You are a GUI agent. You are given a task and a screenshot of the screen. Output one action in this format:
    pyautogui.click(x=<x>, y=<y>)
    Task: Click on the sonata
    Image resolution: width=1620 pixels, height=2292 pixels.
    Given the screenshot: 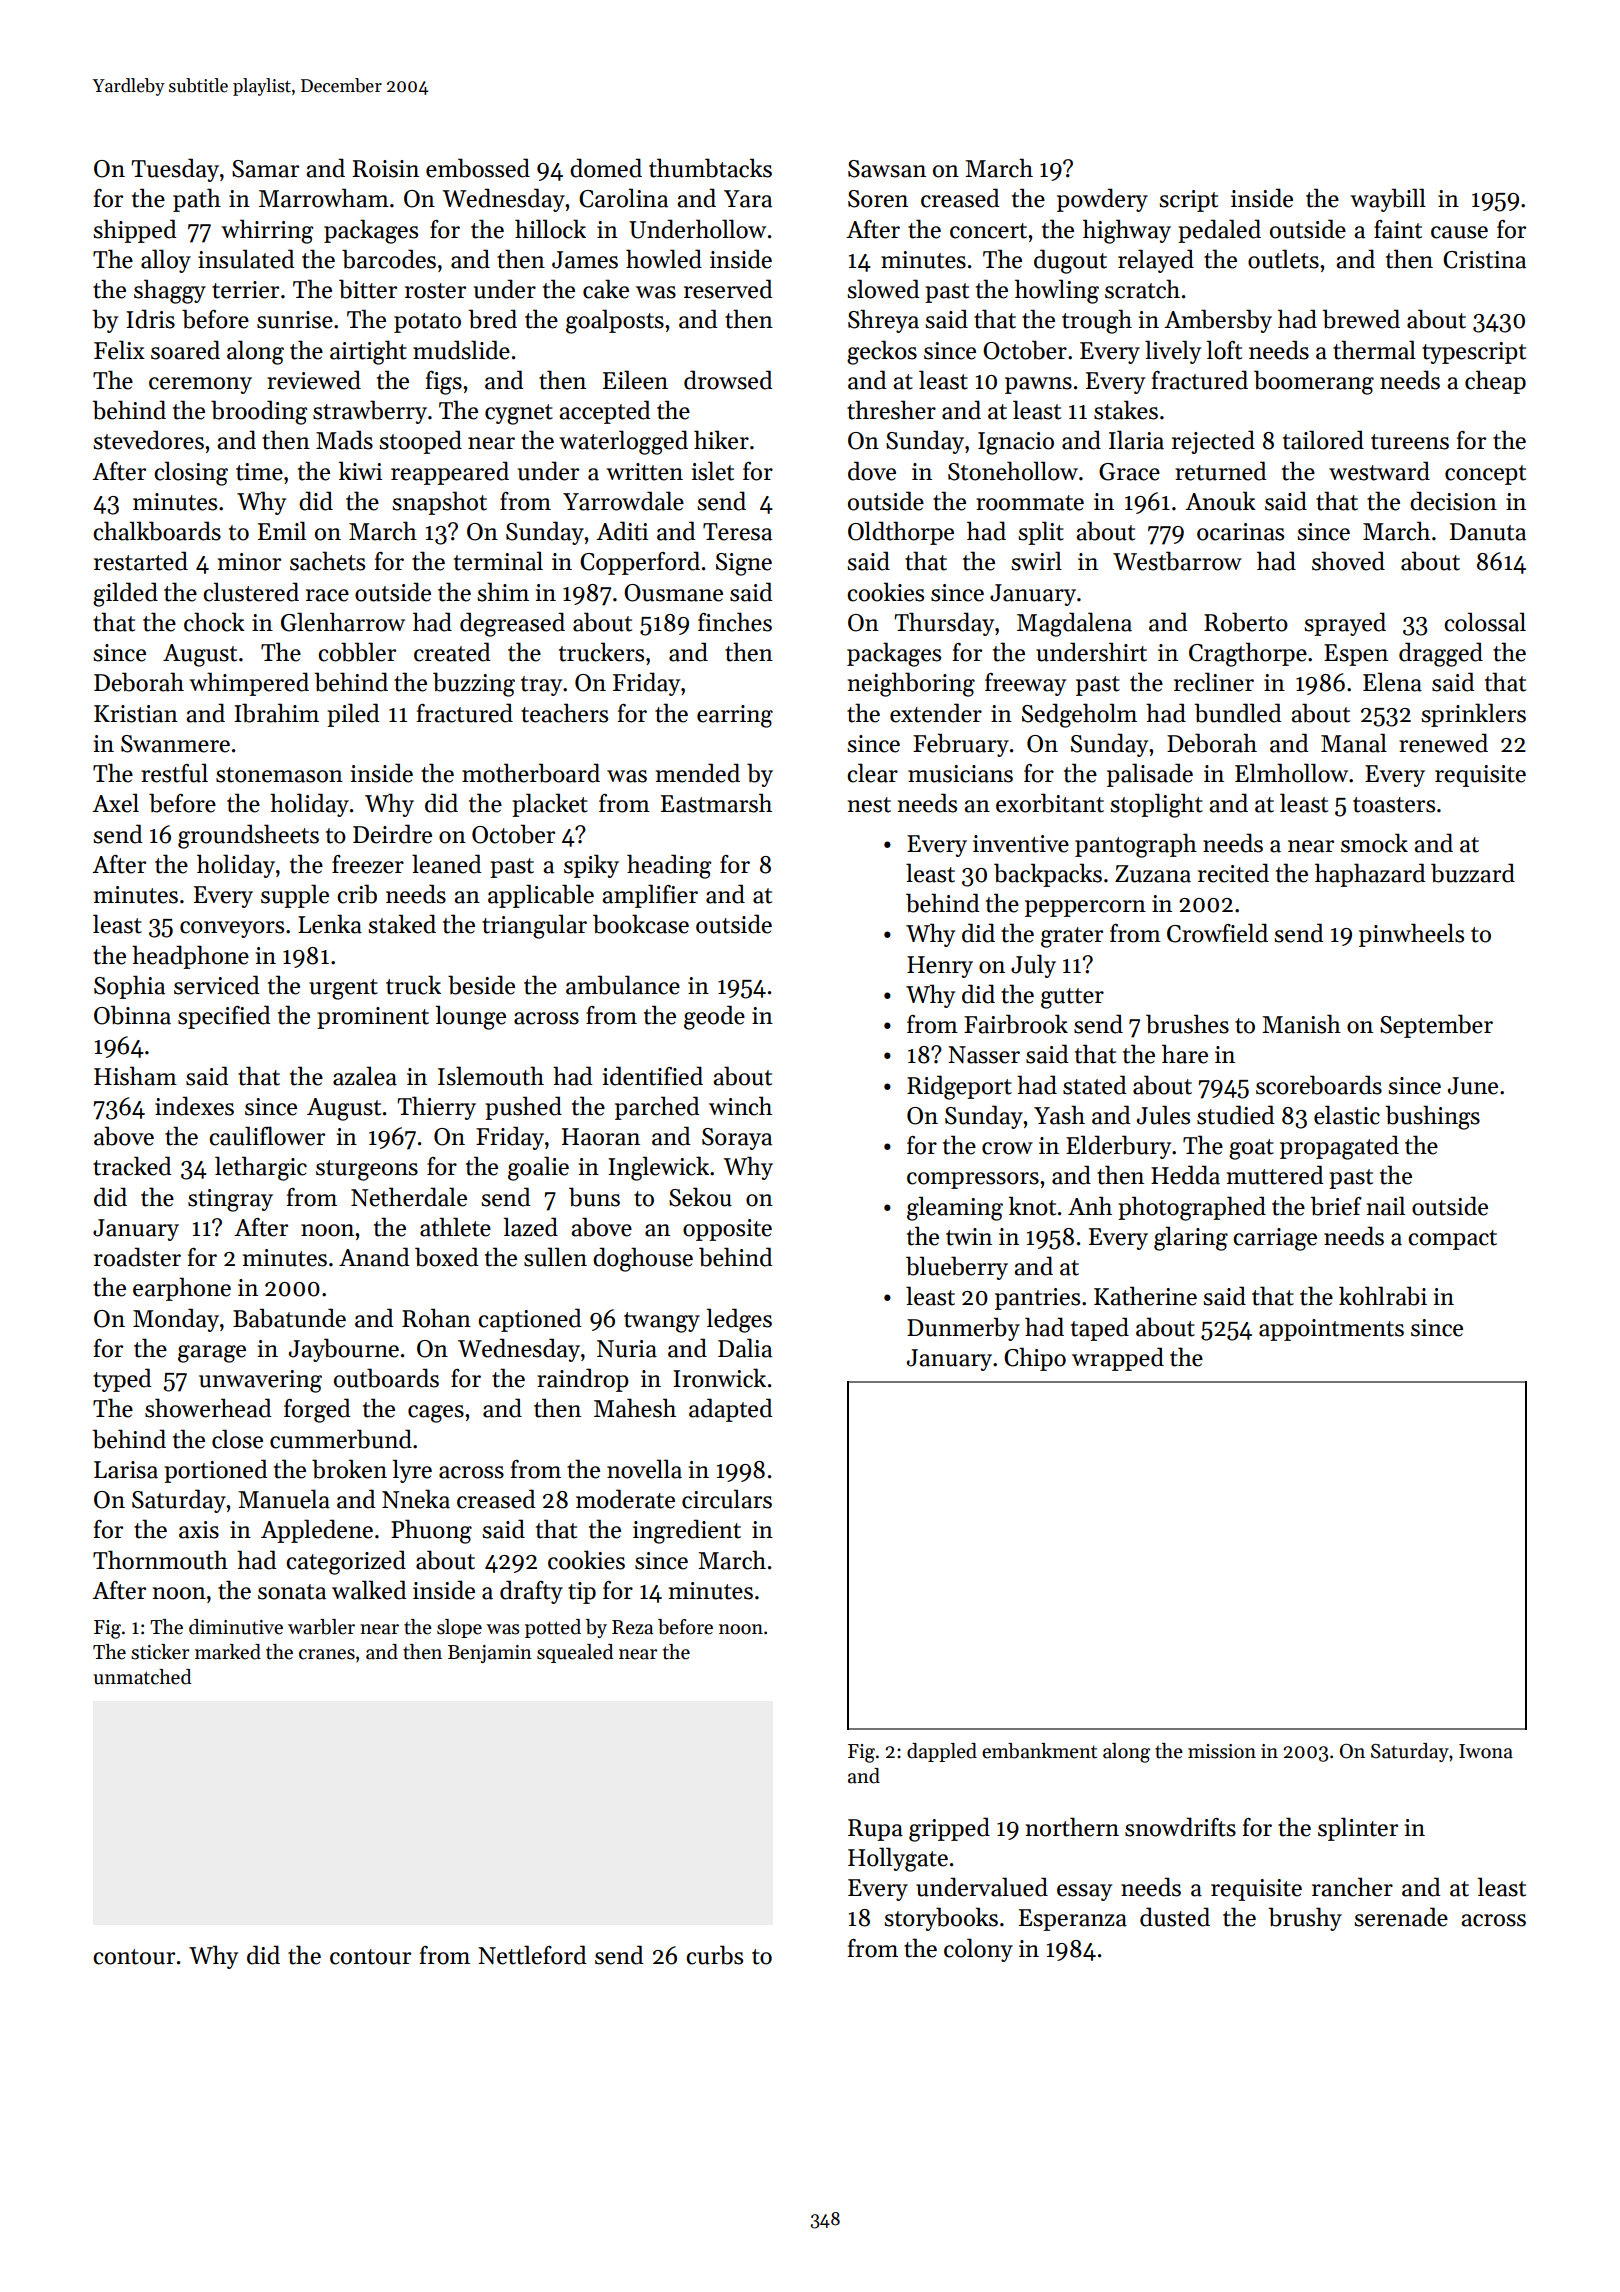 What is the action you would take?
    pyautogui.click(x=292, y=1592)
